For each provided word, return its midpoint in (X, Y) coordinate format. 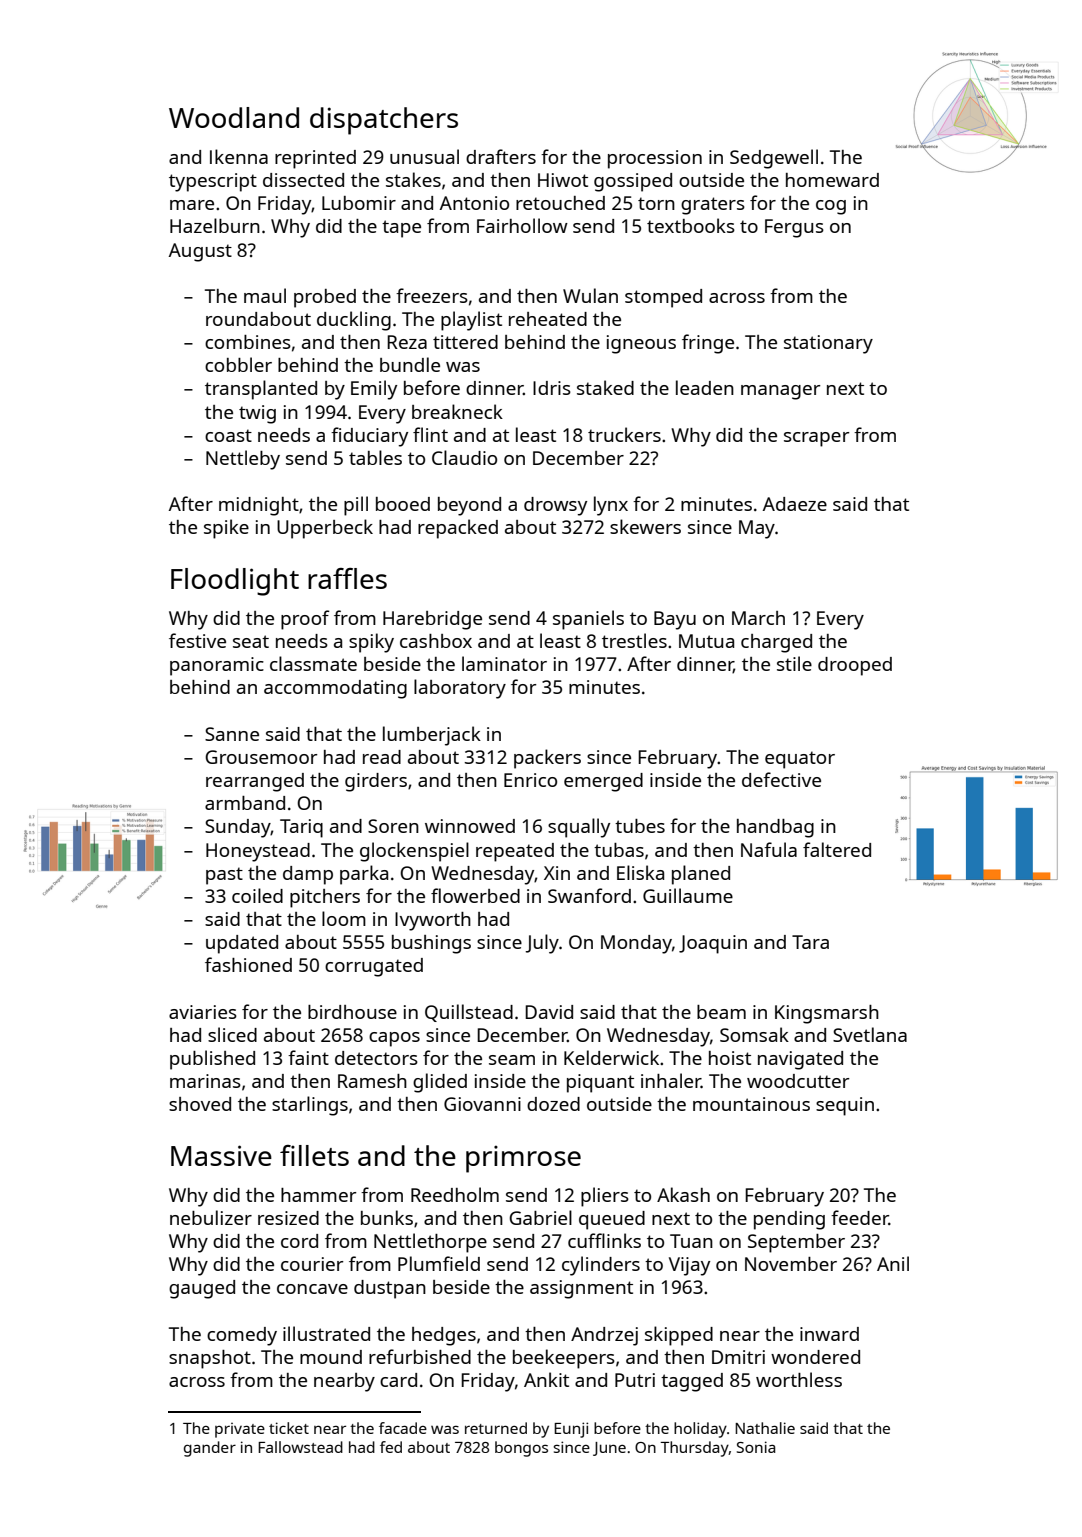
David (549, 1012)
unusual (424, 156)
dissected (303, 180)
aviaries (203, 1012)
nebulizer (211, 1217)
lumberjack (432, 736)
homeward (832, 180)
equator (800, 760)
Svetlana (870, 1034)
